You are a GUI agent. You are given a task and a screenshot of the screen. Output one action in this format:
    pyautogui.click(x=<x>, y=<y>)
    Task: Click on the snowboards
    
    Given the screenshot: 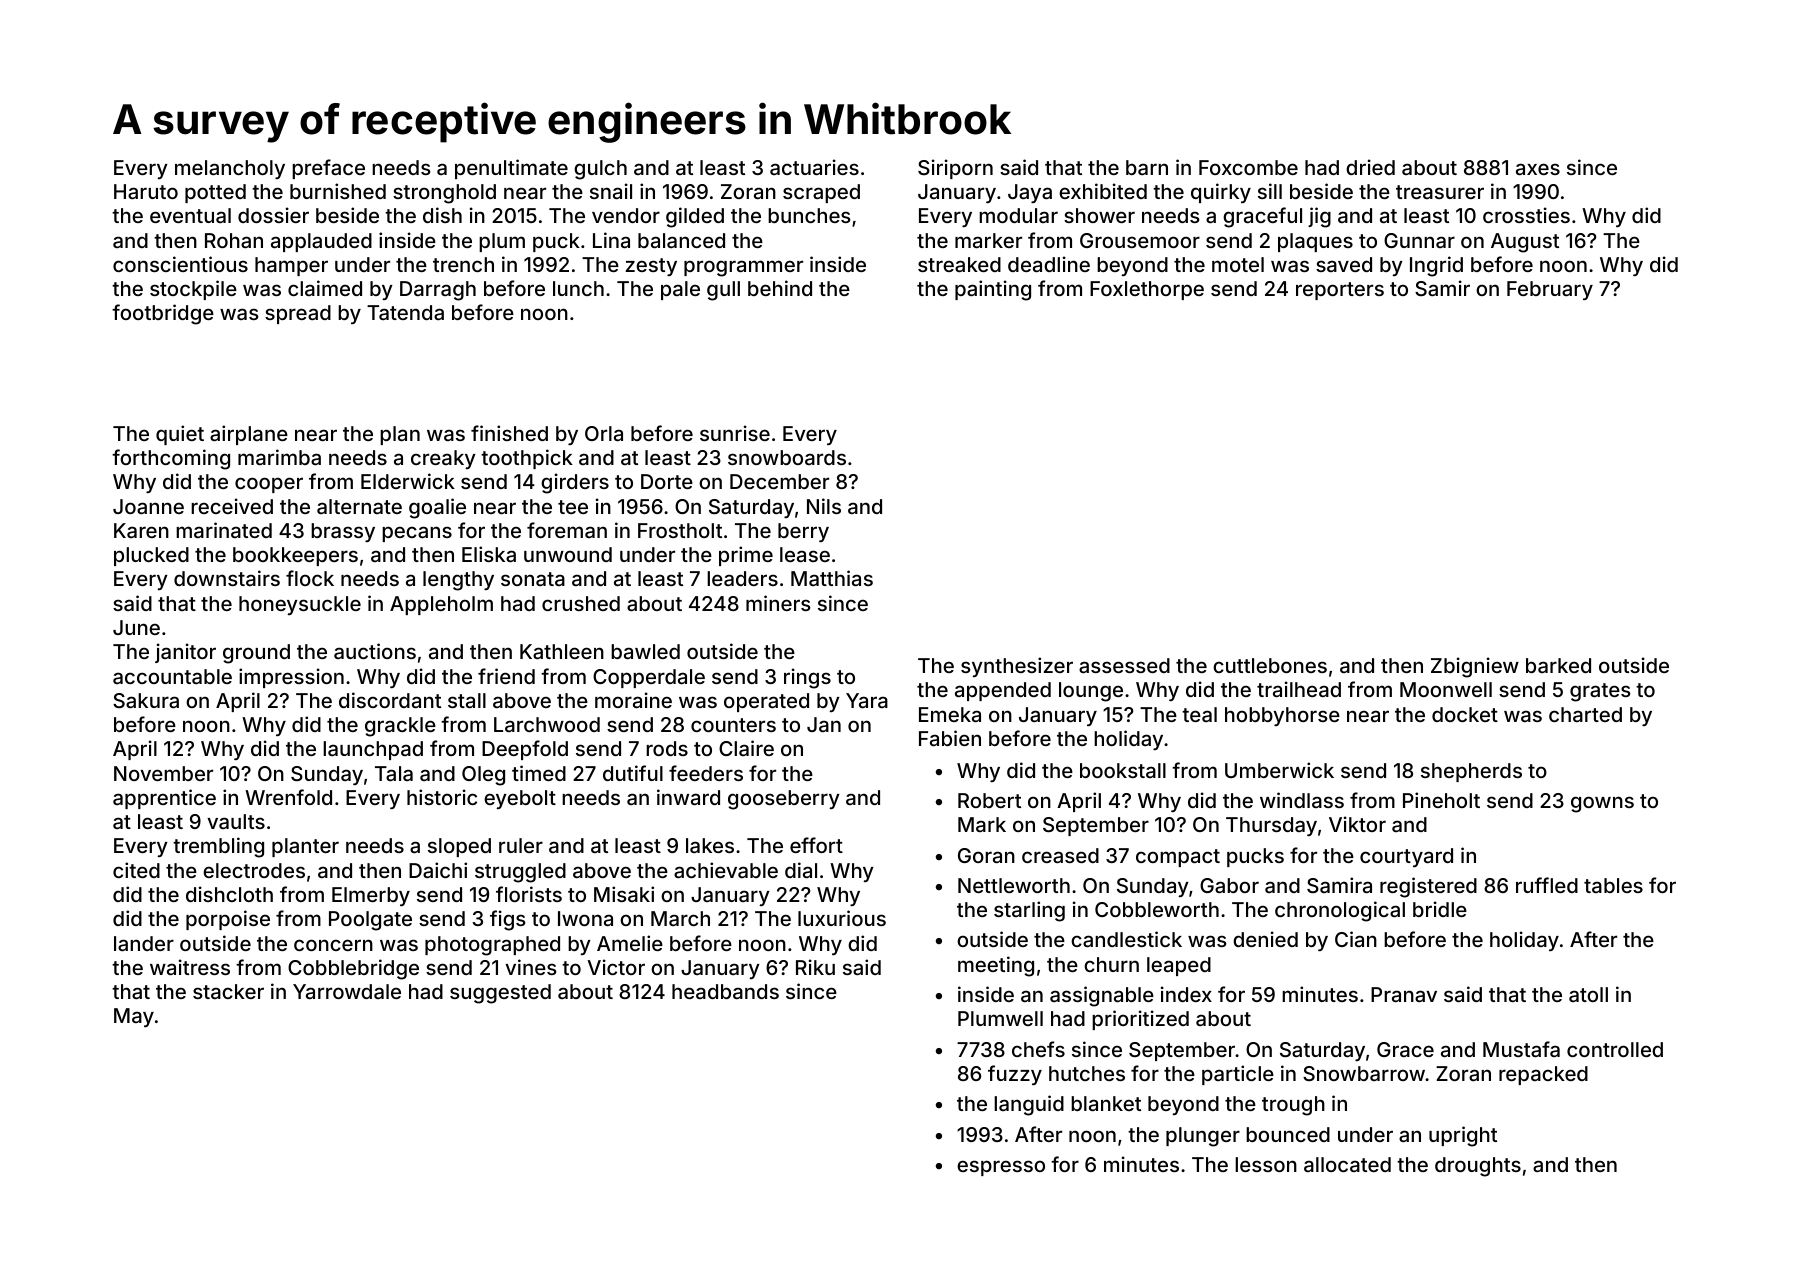 What is the action you would take?
    pyautogui.click(x=787, y=457)
